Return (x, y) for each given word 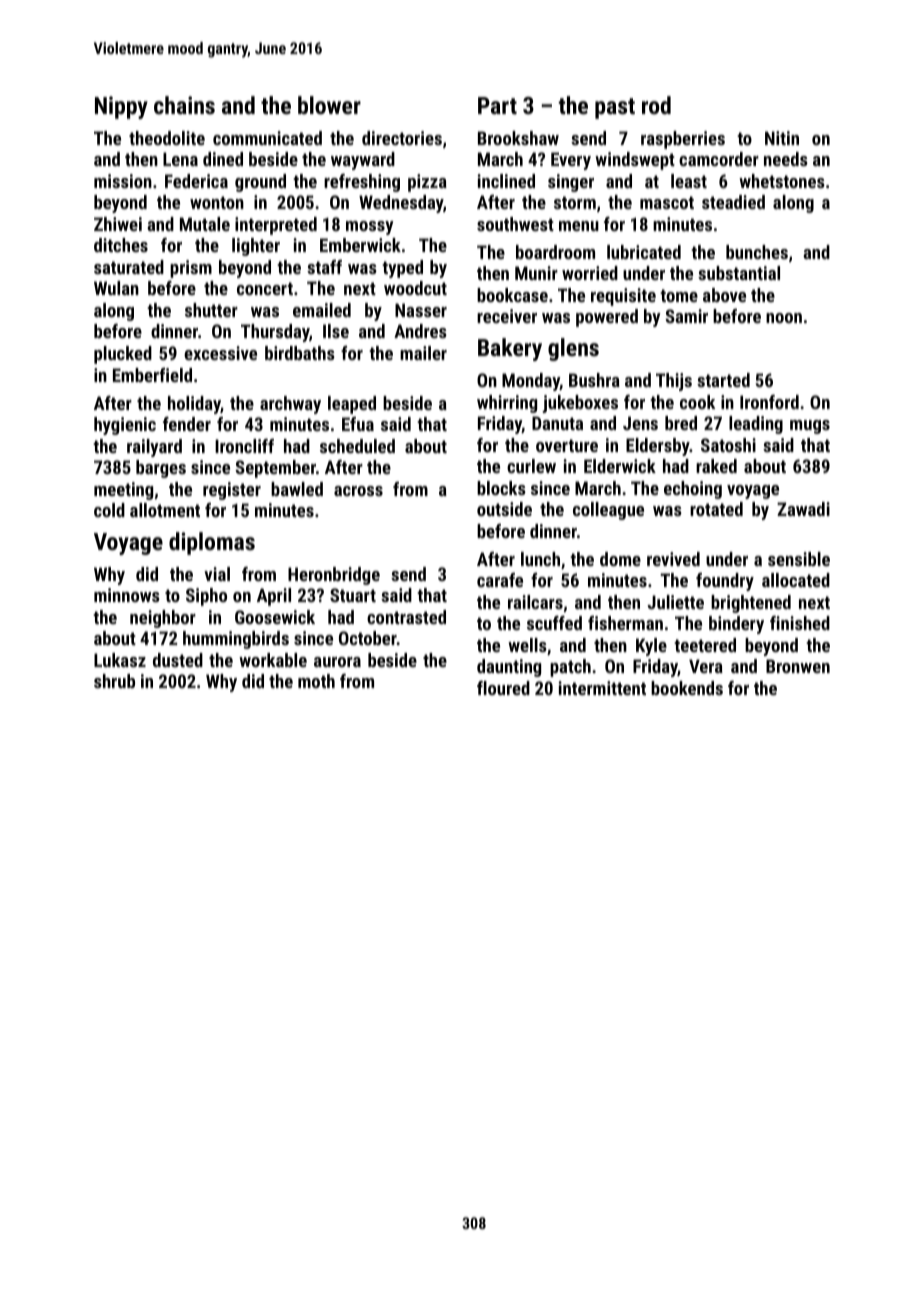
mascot (667, 202)
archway (290, 405)
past (615, 108)
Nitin (782, 138)
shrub (114, 681)
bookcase (512, 295)
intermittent (602, 688)
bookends (687, 688)
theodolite (167, 138)
